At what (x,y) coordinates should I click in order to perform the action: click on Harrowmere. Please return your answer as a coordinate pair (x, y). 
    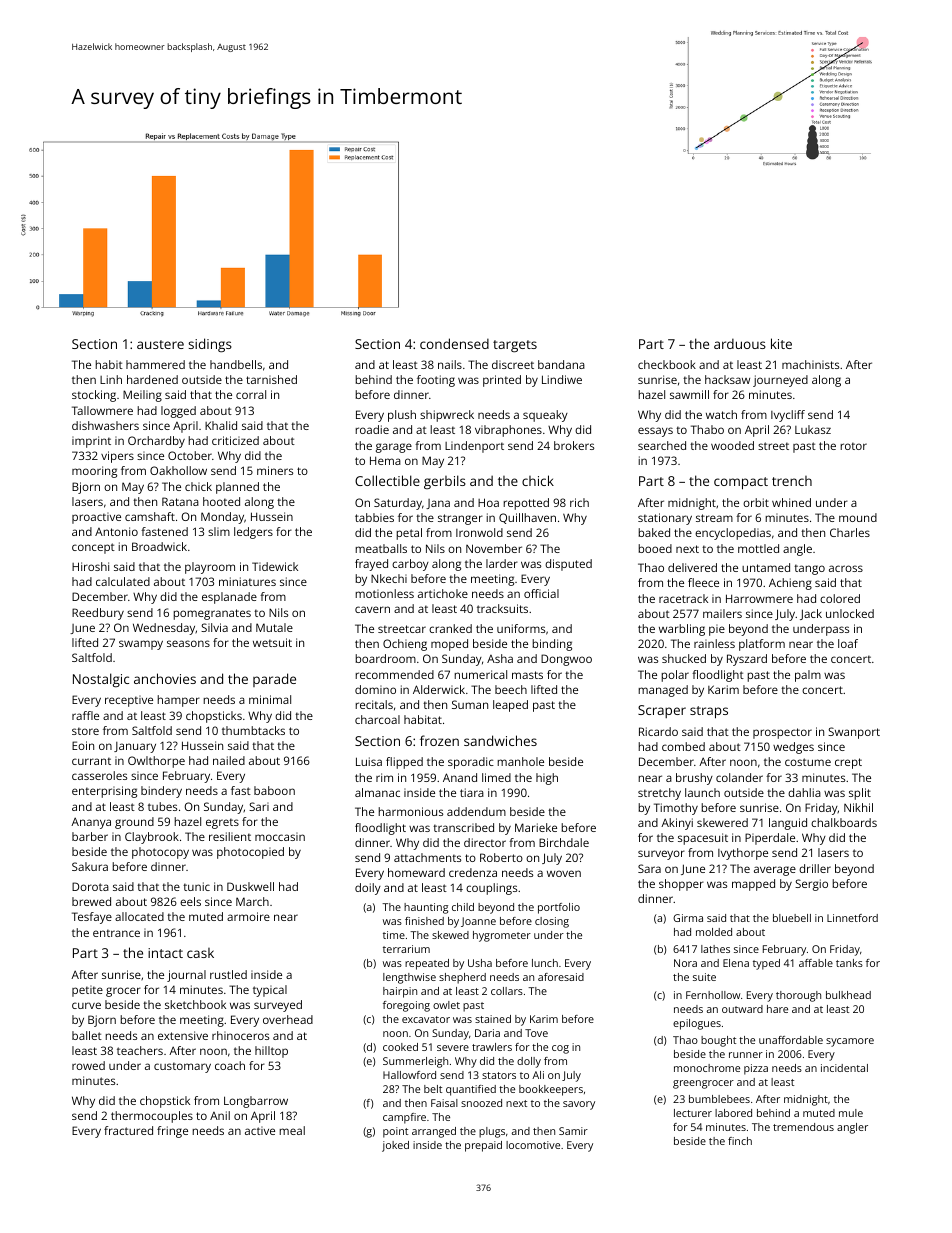
    Looking at the image, I should click on (759, 598).
